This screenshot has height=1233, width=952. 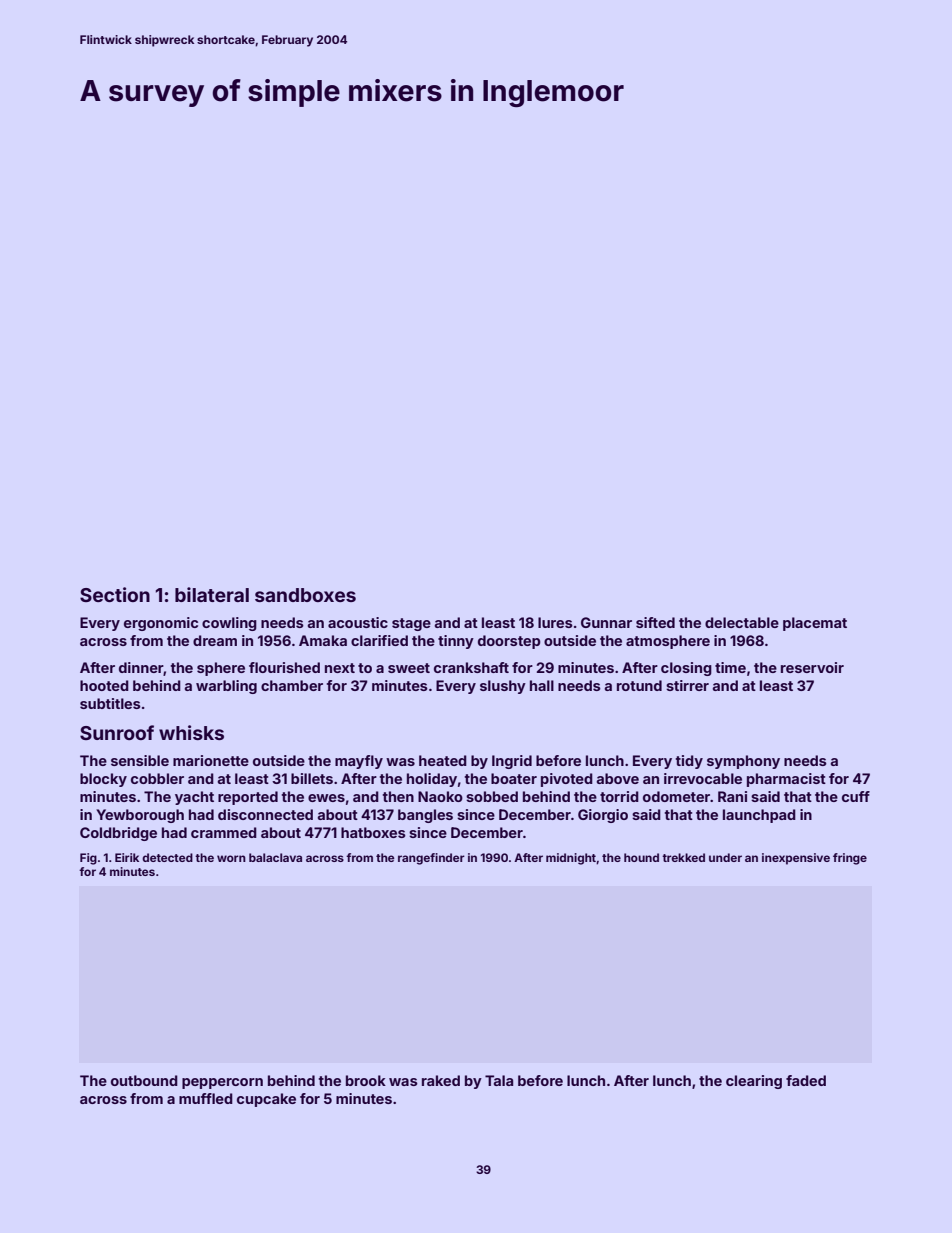 I want to click on delectable, so click(x=742, y=622).
